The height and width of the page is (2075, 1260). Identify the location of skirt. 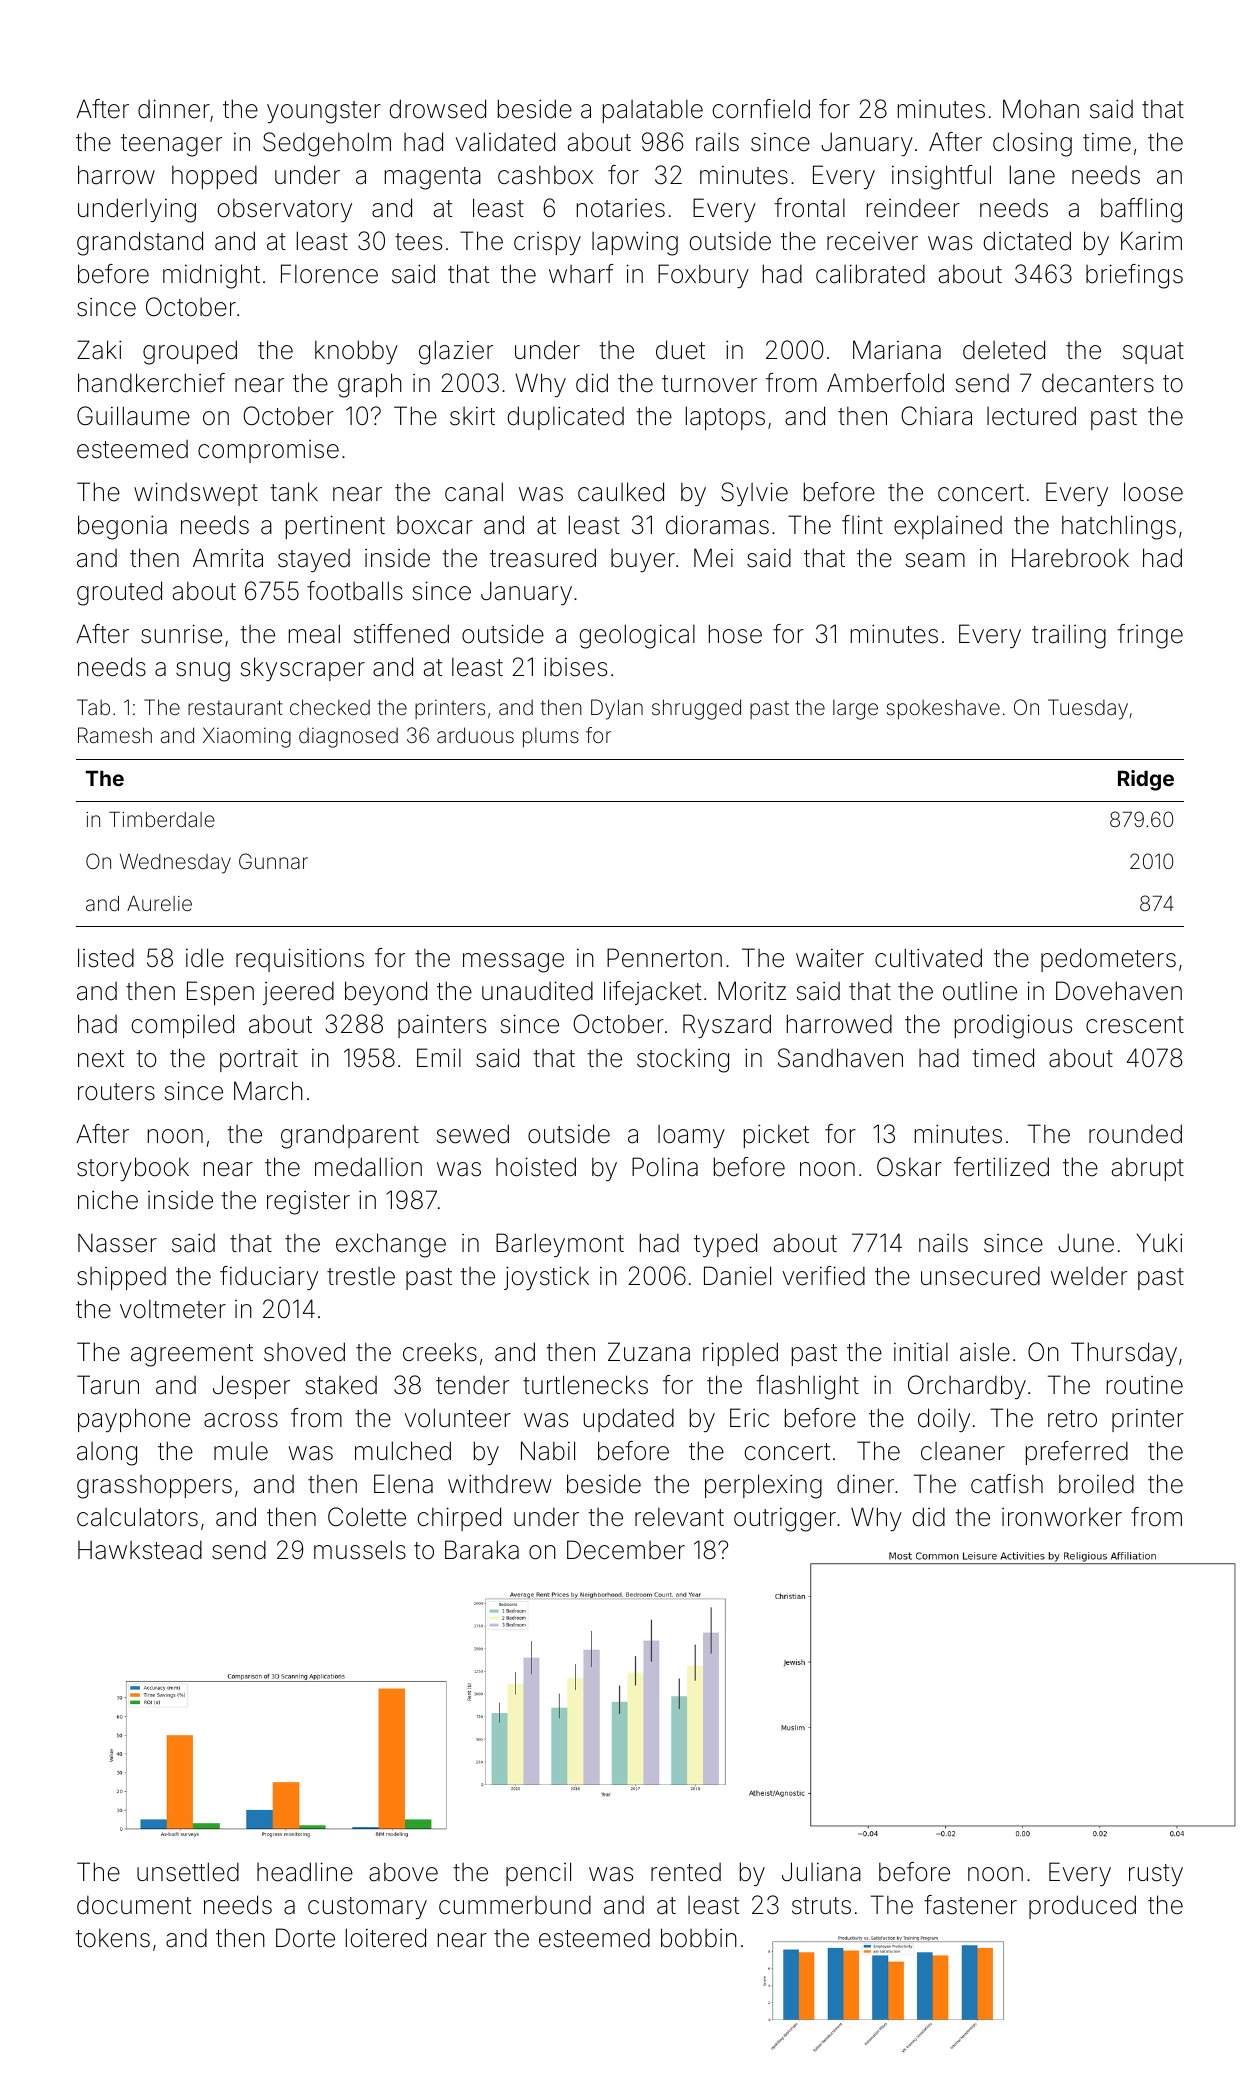
(472, 416).
